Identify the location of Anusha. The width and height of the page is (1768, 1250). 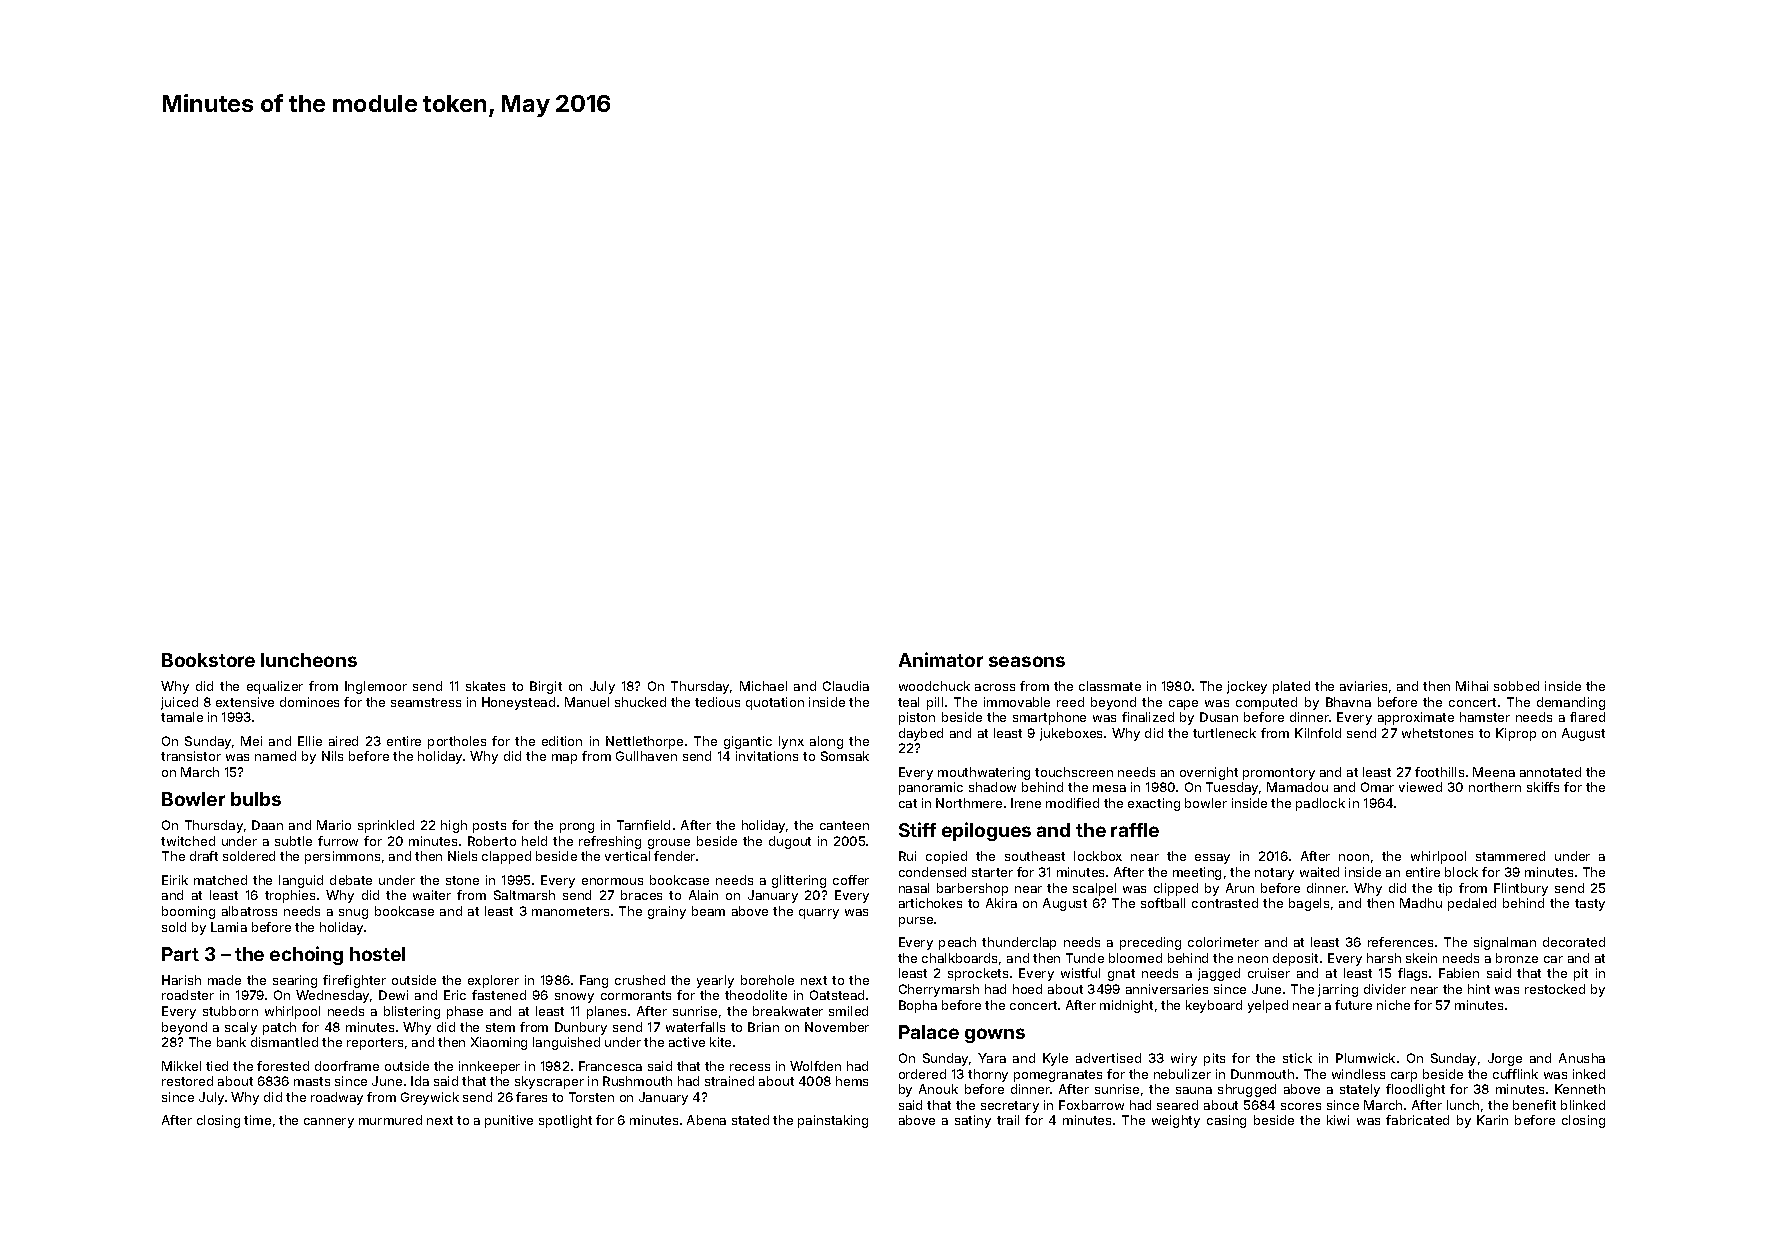
(1582, 1058).
